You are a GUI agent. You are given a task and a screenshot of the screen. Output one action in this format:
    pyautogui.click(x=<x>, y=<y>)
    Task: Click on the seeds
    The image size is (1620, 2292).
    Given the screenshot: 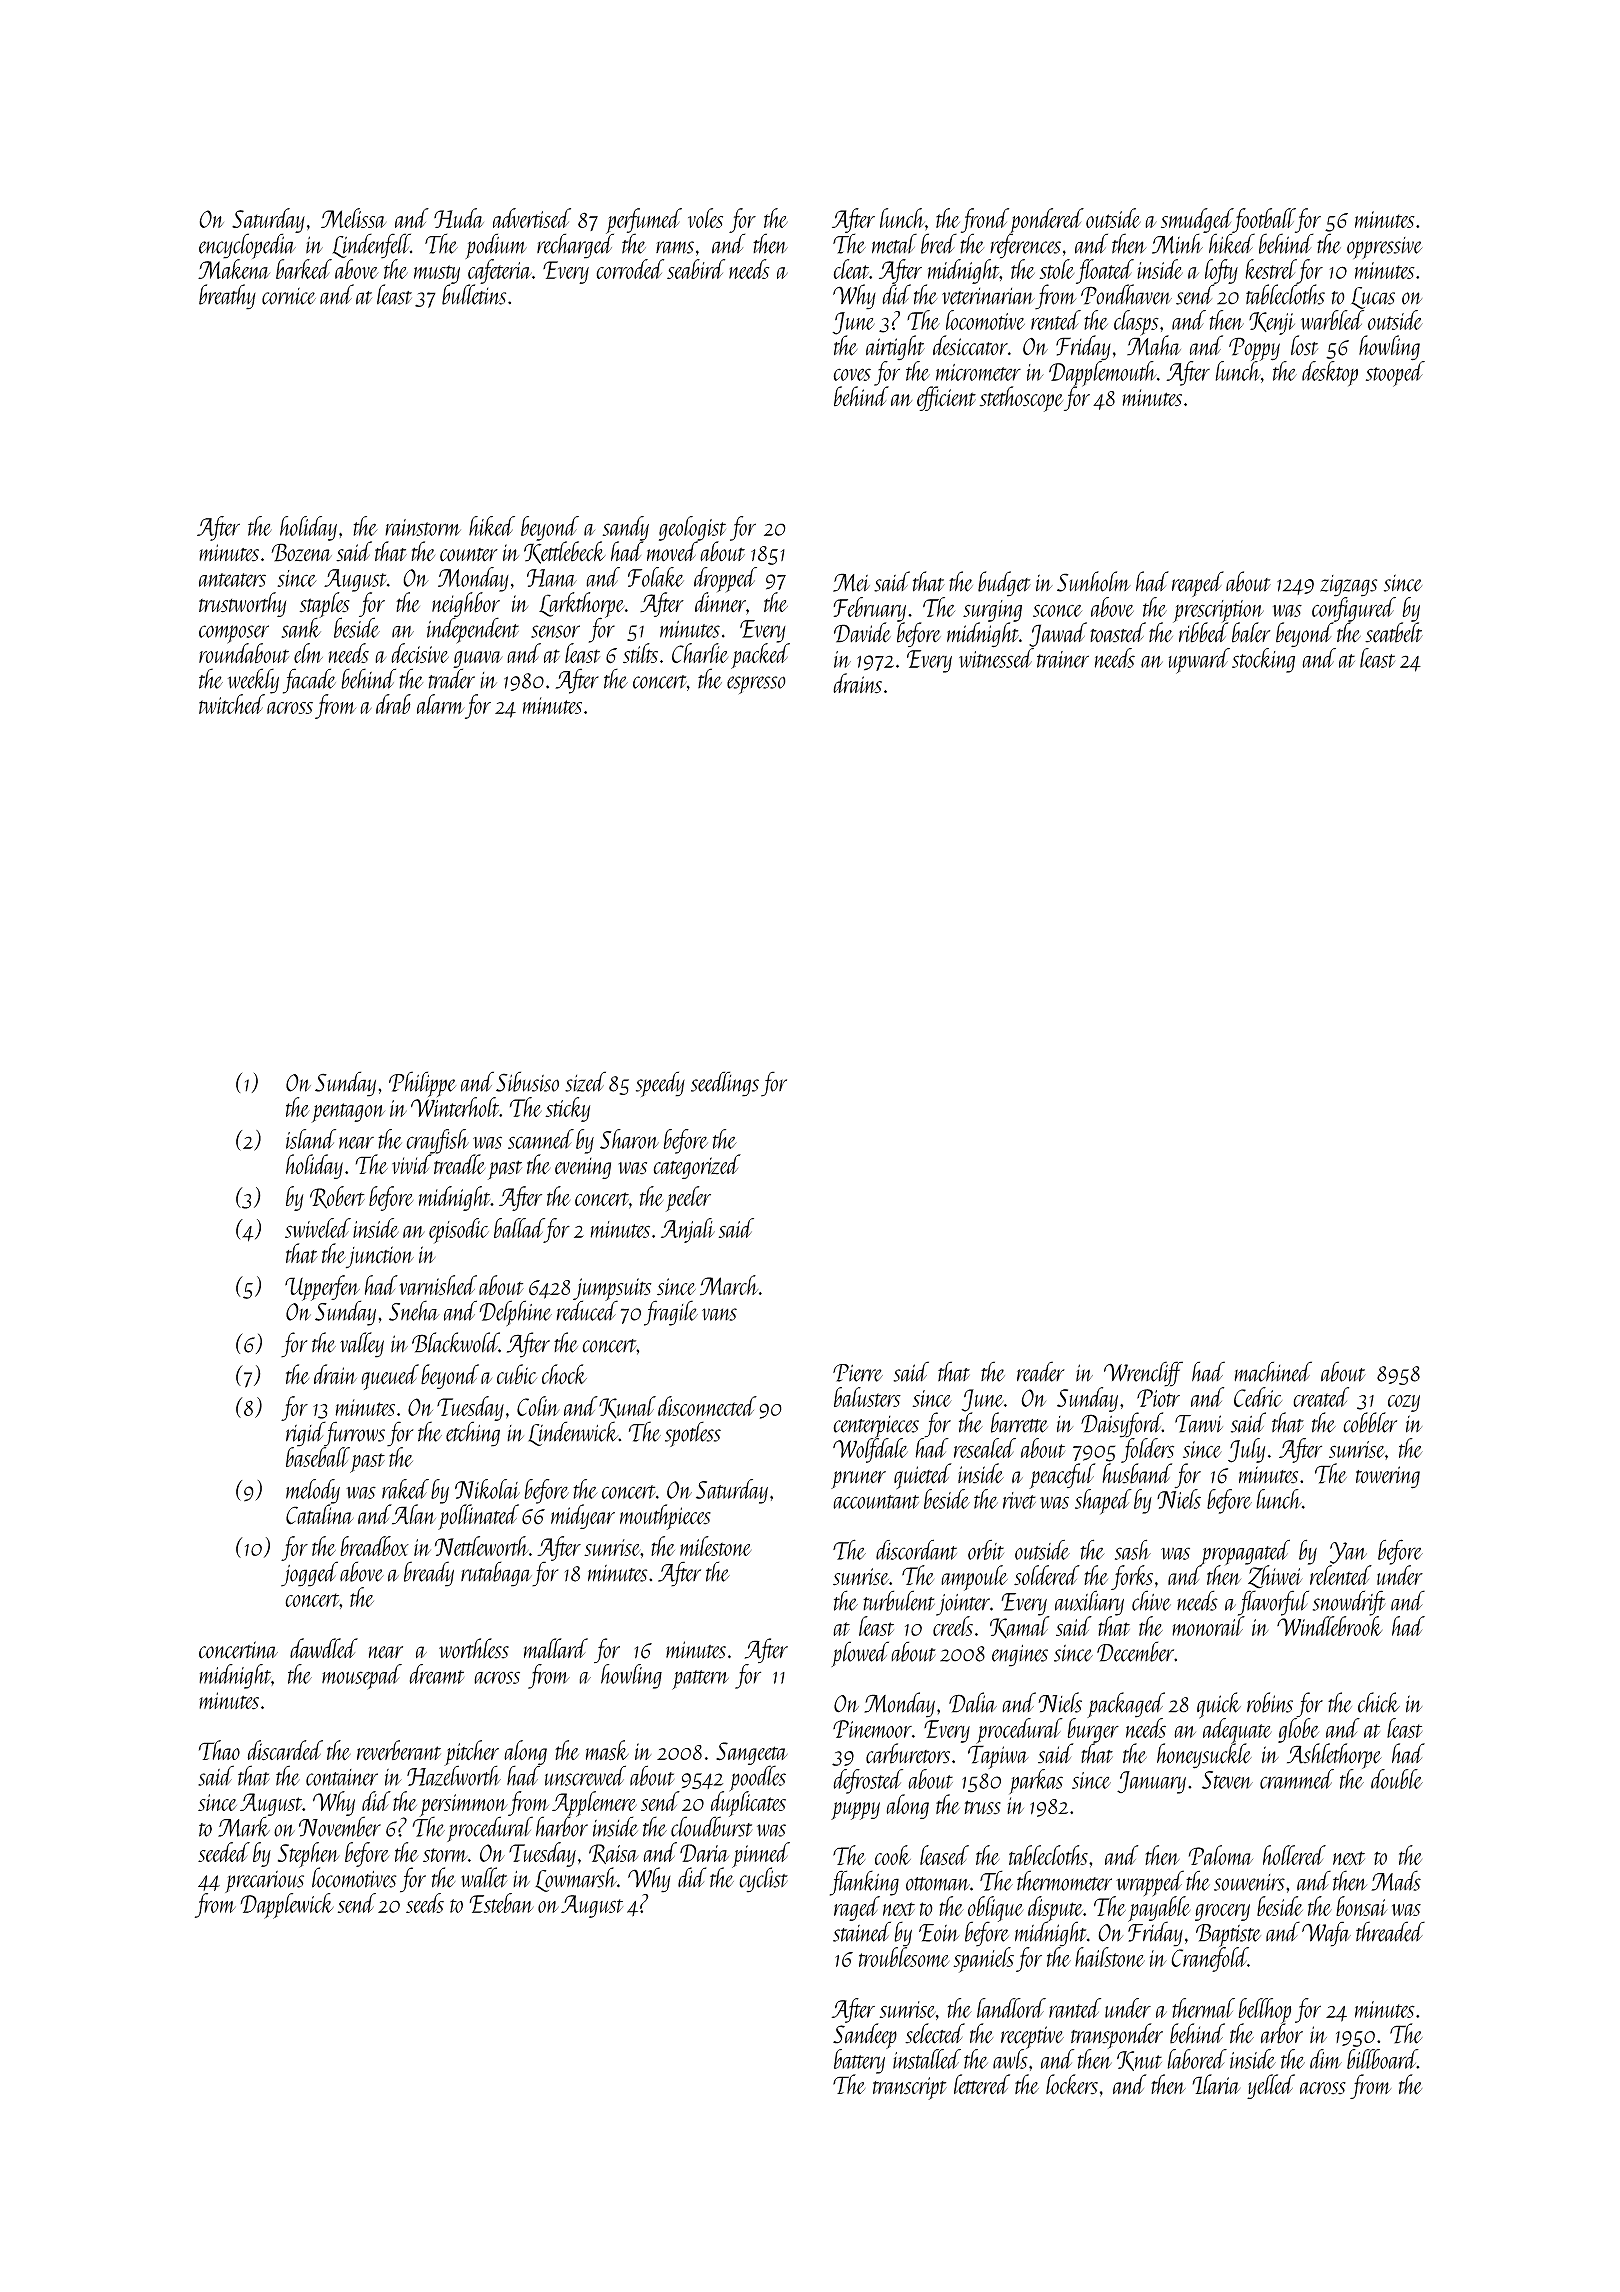 What is the action you would take?
    pyautogui.click(x=425, y=1903)
